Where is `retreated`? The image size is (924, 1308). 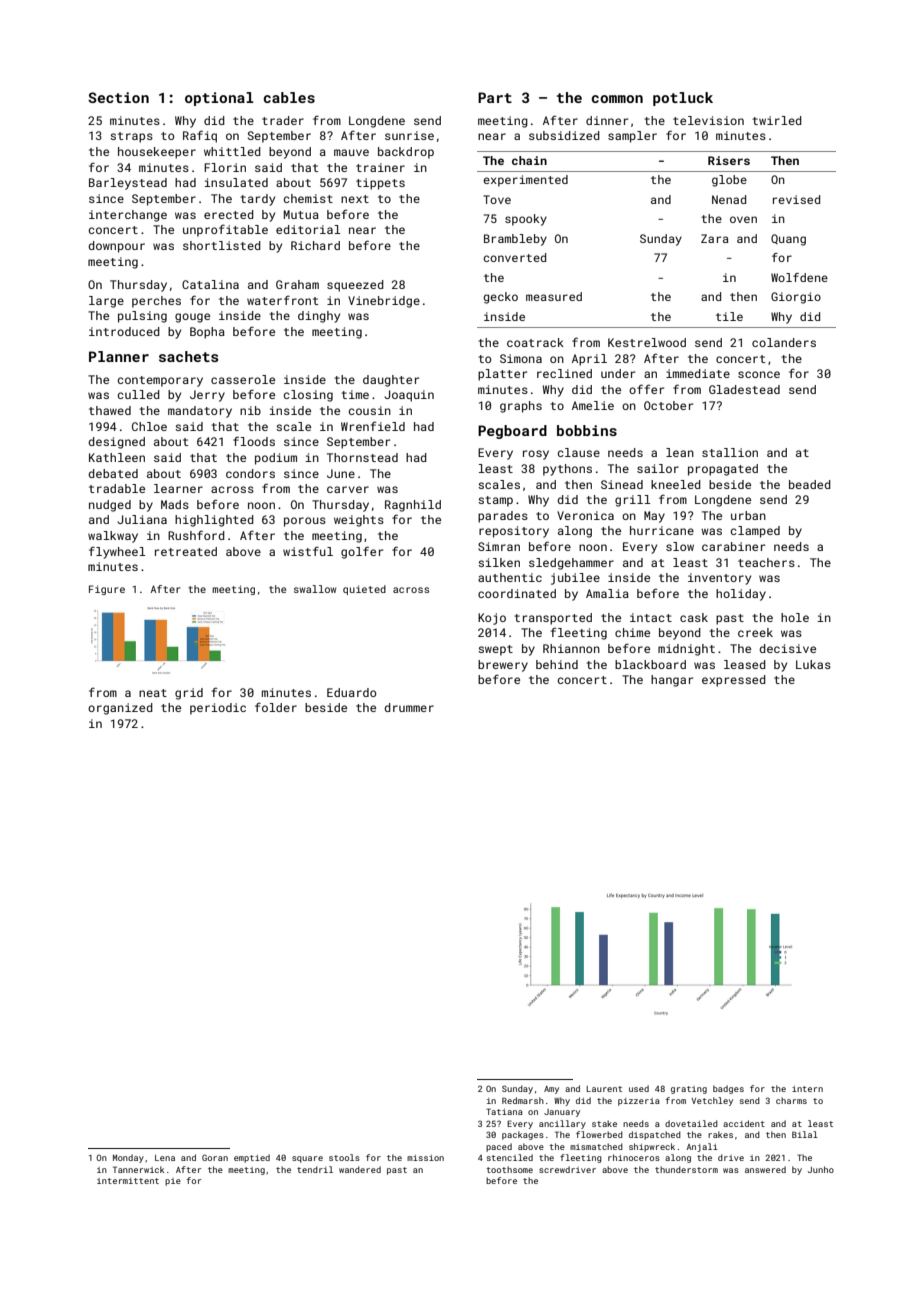
retreated is located at coordinates (186, 551).
